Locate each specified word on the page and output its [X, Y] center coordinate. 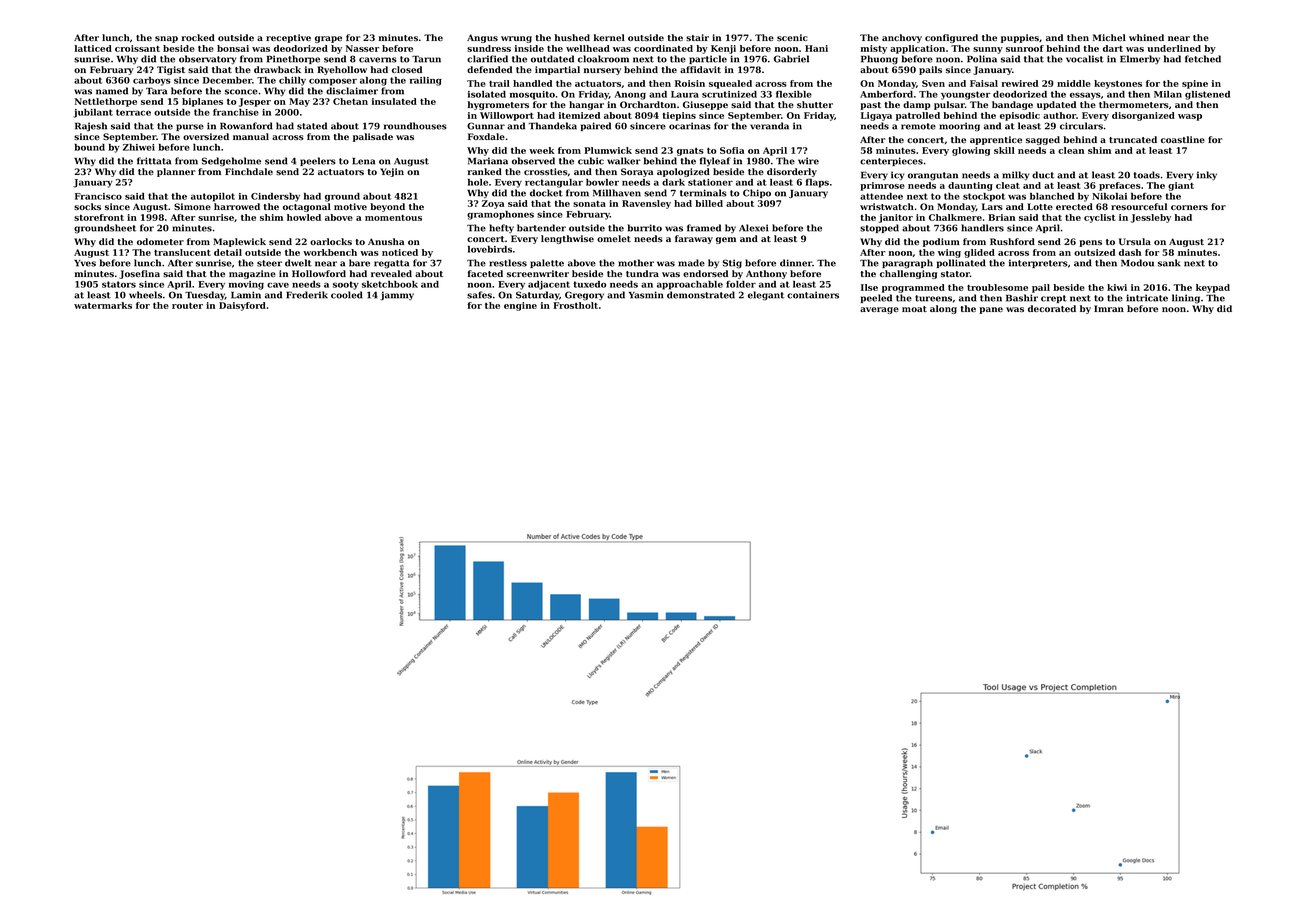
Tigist [171, 70]
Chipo [757, 193]
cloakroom [603, 59]
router [187, 306]
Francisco [98, 196]
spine [1195, 84]
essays [1085, 96]
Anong [630, 95]
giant [1181, 186]
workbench [330, 252]
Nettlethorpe [106, 102]
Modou [1137, 263]
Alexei [753, 228]
